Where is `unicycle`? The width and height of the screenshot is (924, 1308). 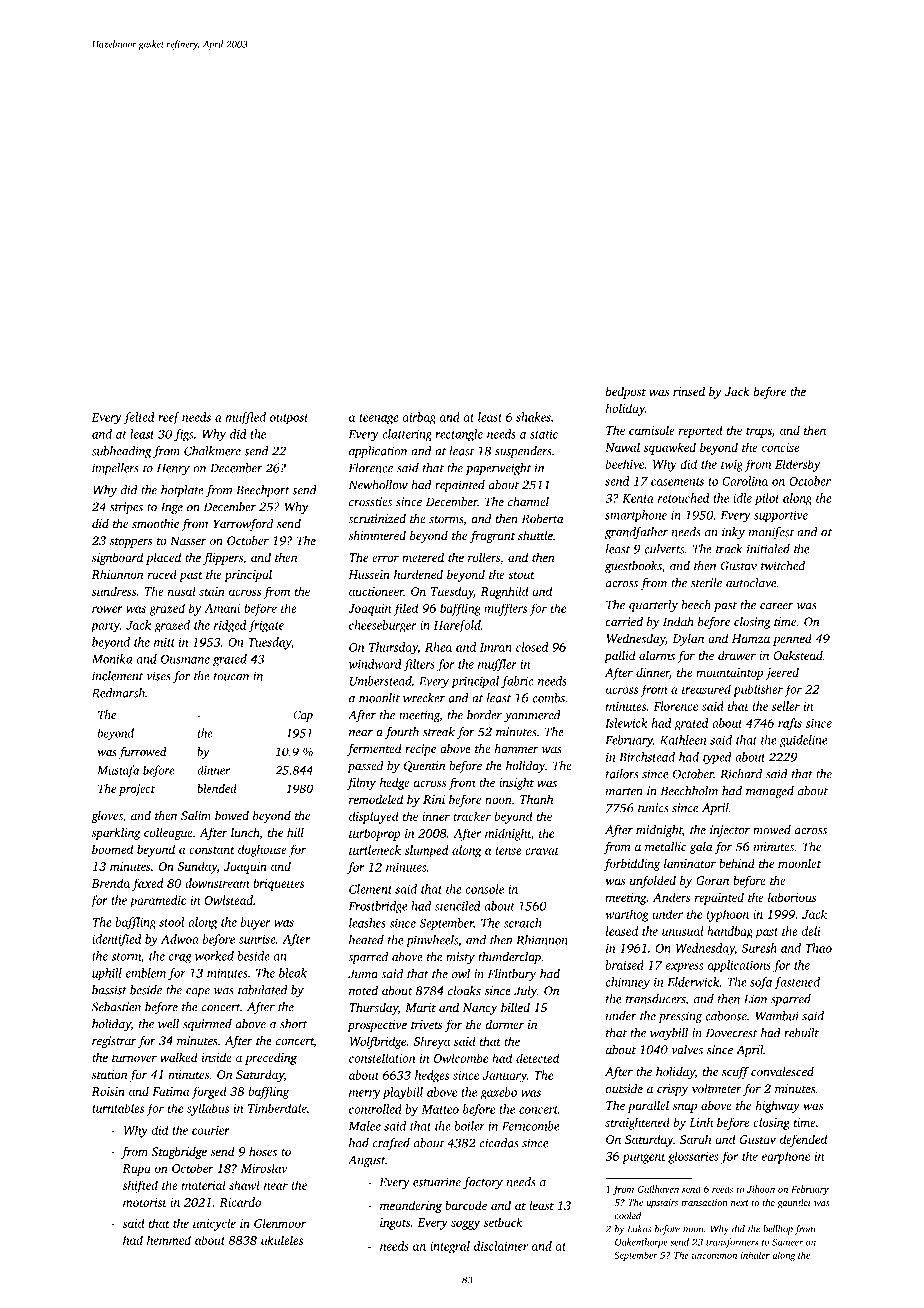 unicycle is located at coordinates (214, 1224).
